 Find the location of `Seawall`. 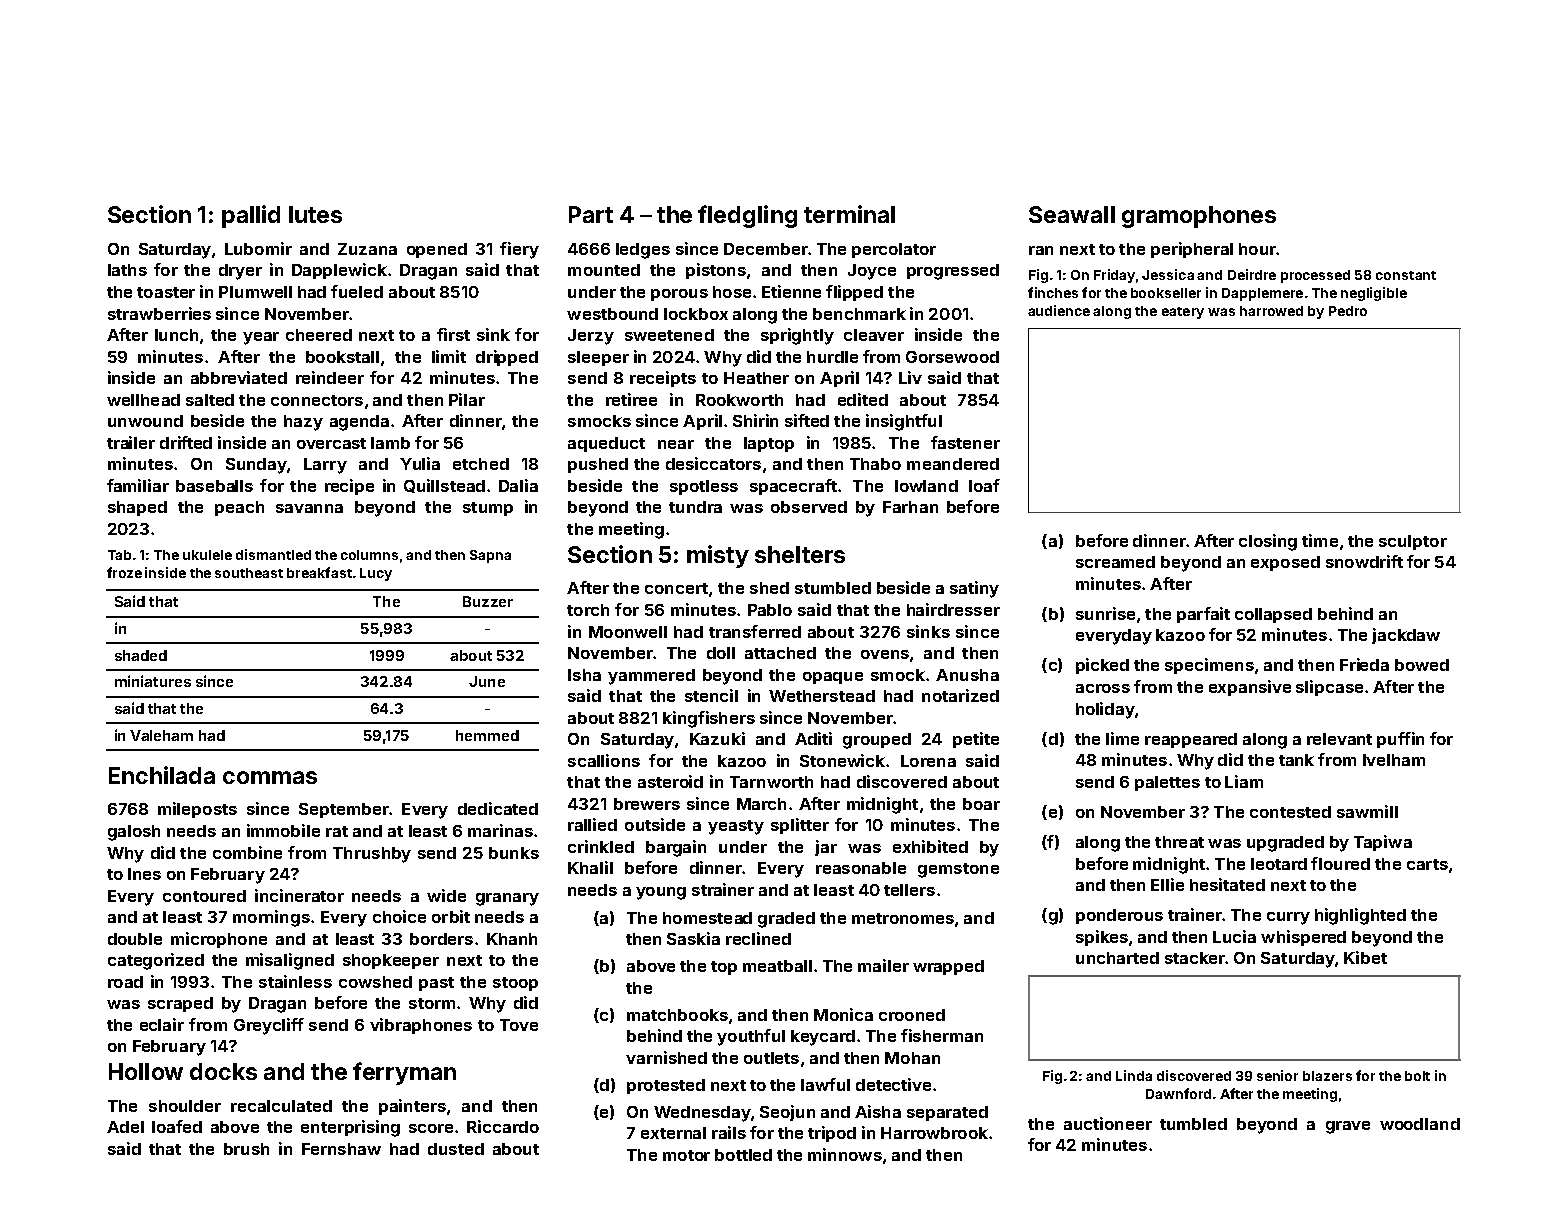

Seawall is located at coordinates (1072, 214).
